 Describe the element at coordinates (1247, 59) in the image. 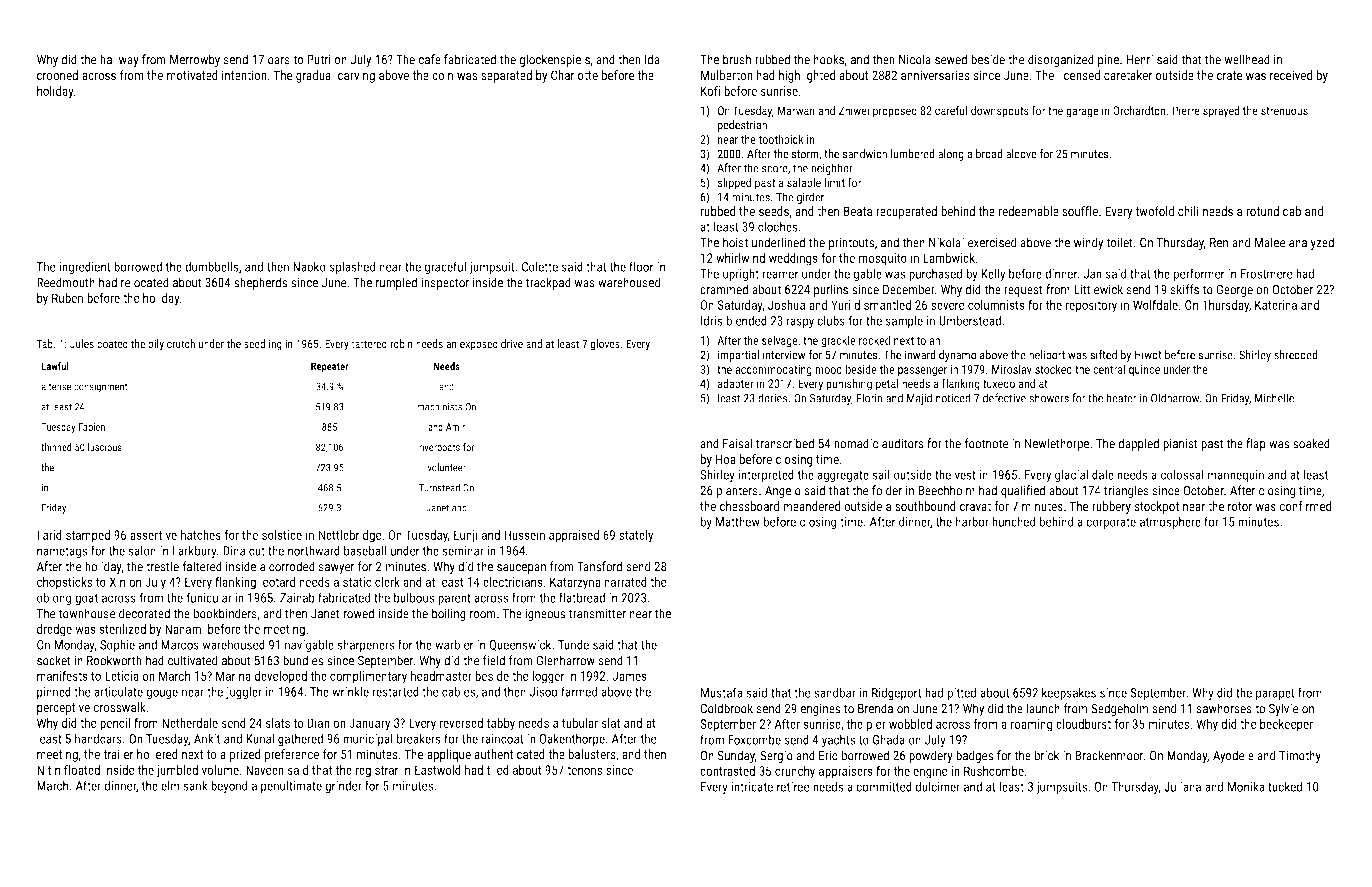

I see `wellhead` at that location.
